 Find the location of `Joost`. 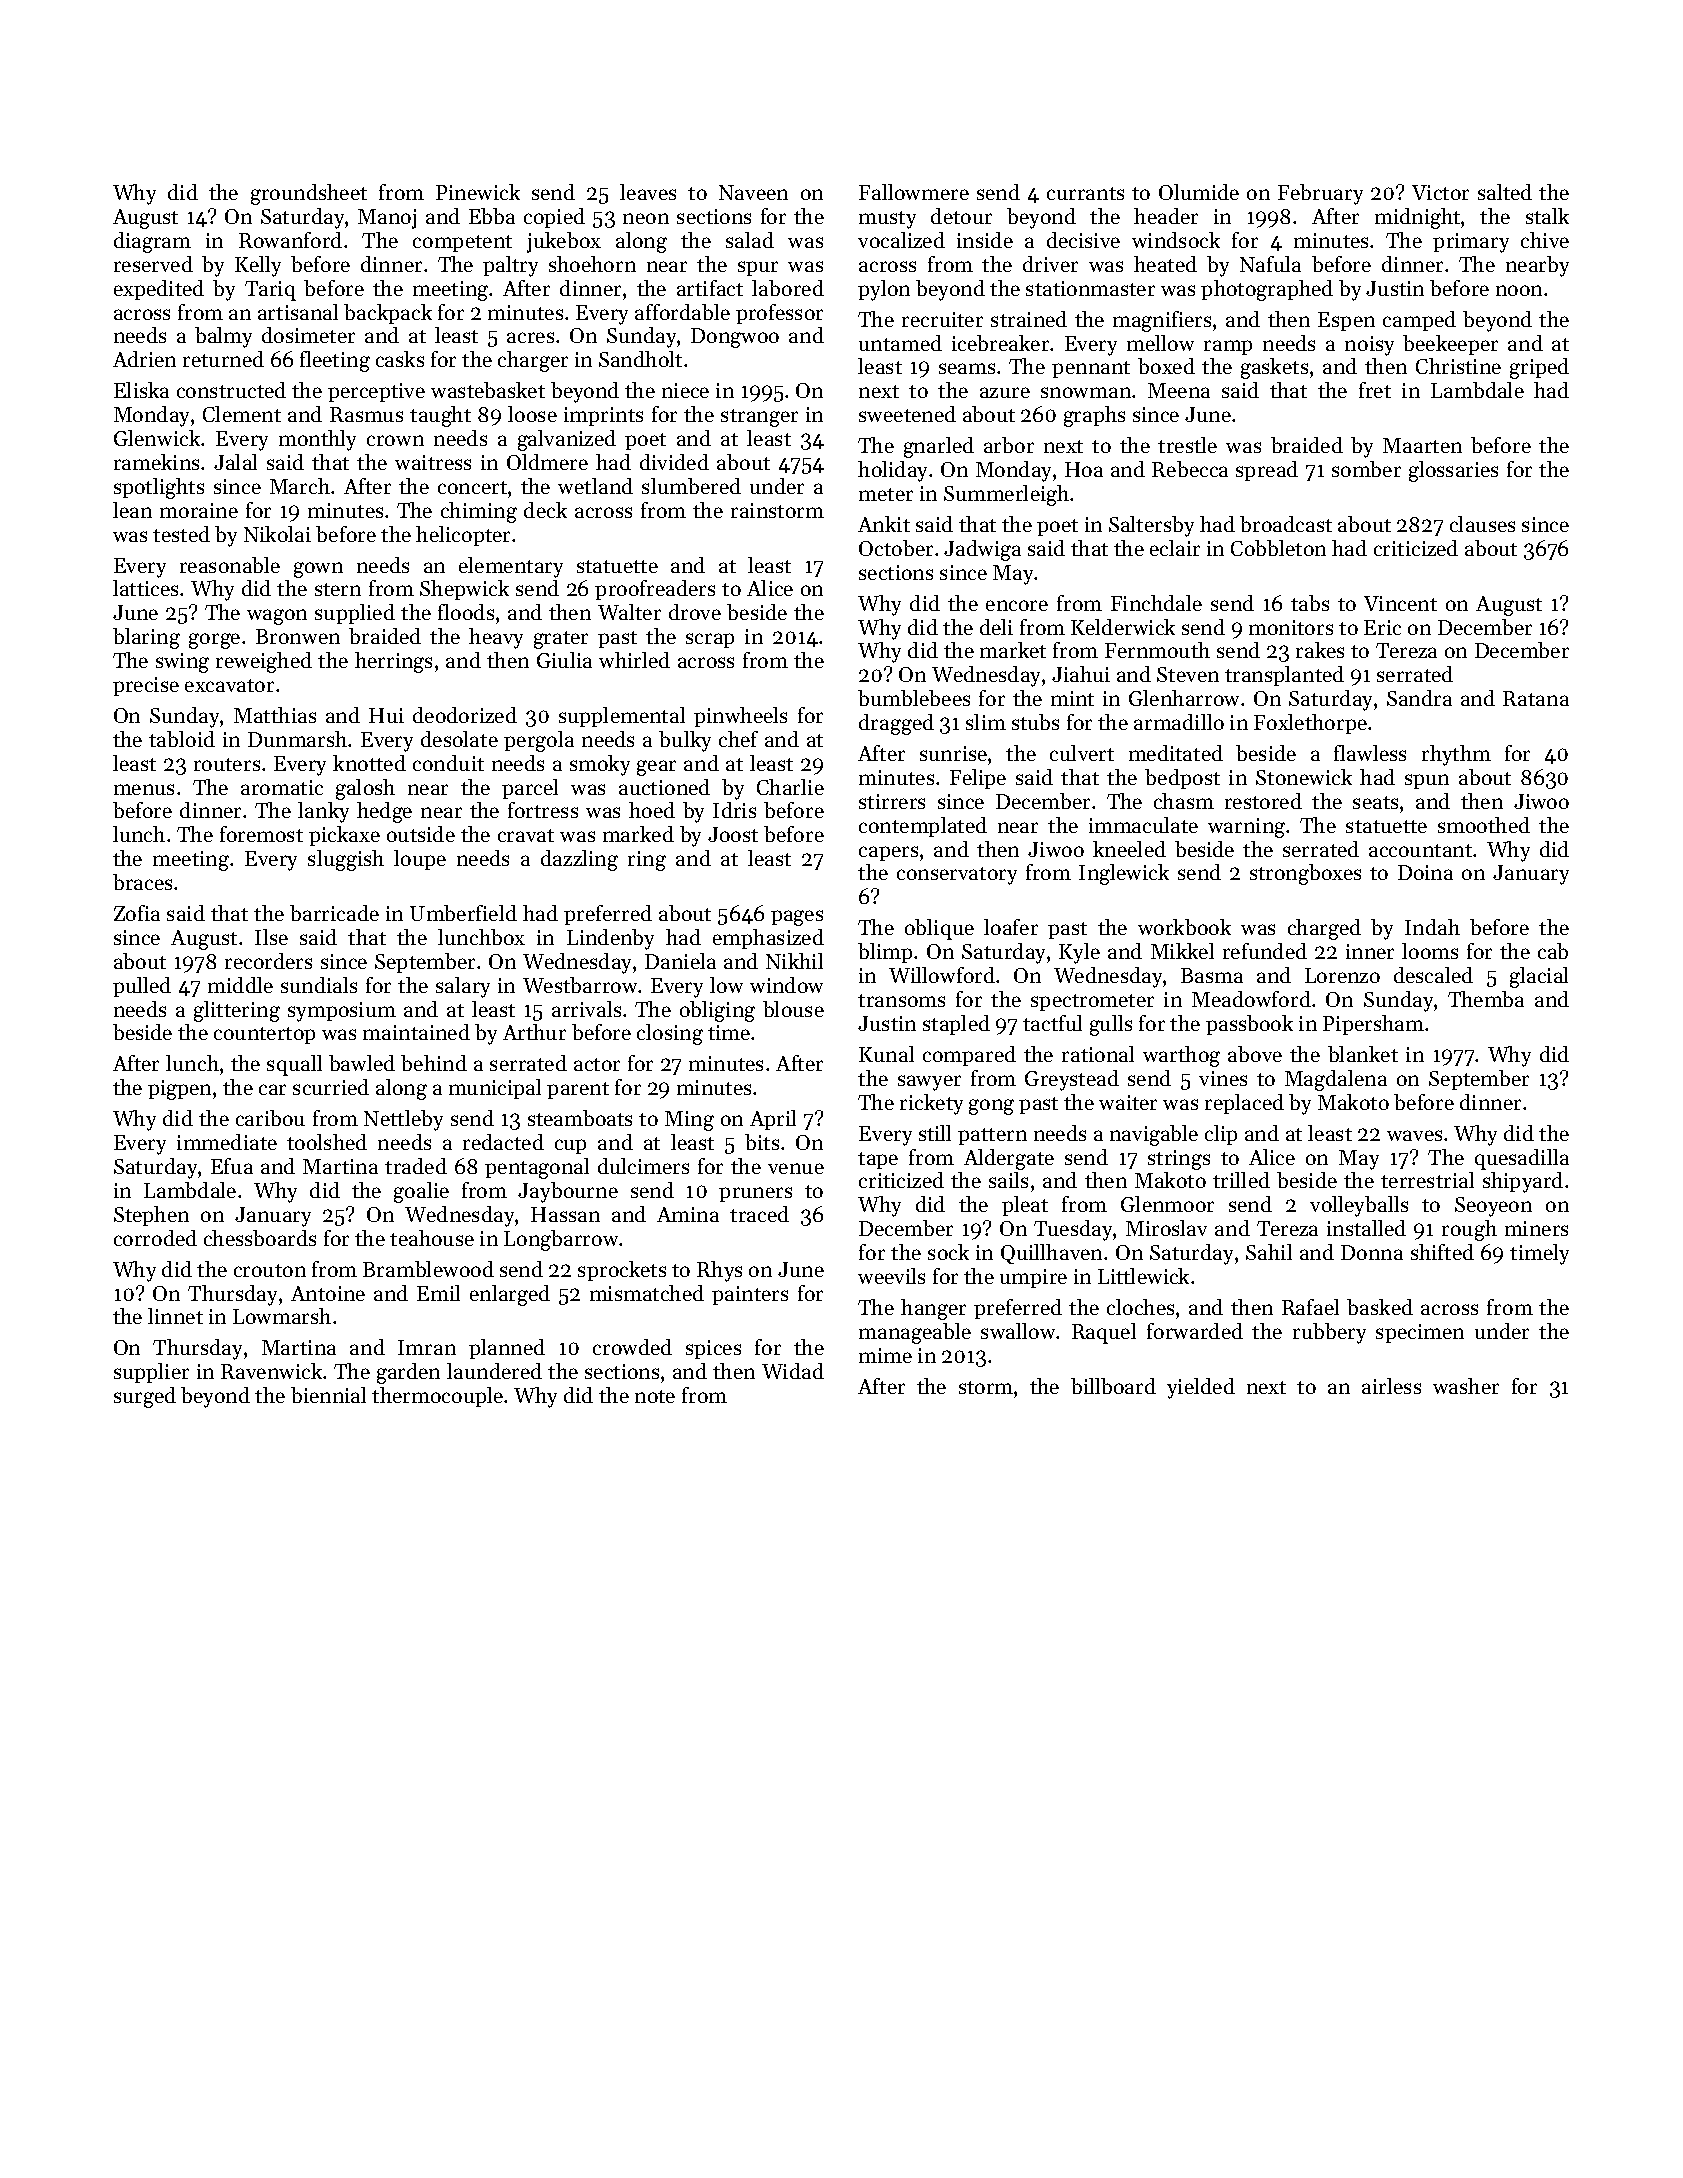

Joost is located at coordinates (733, 834).
